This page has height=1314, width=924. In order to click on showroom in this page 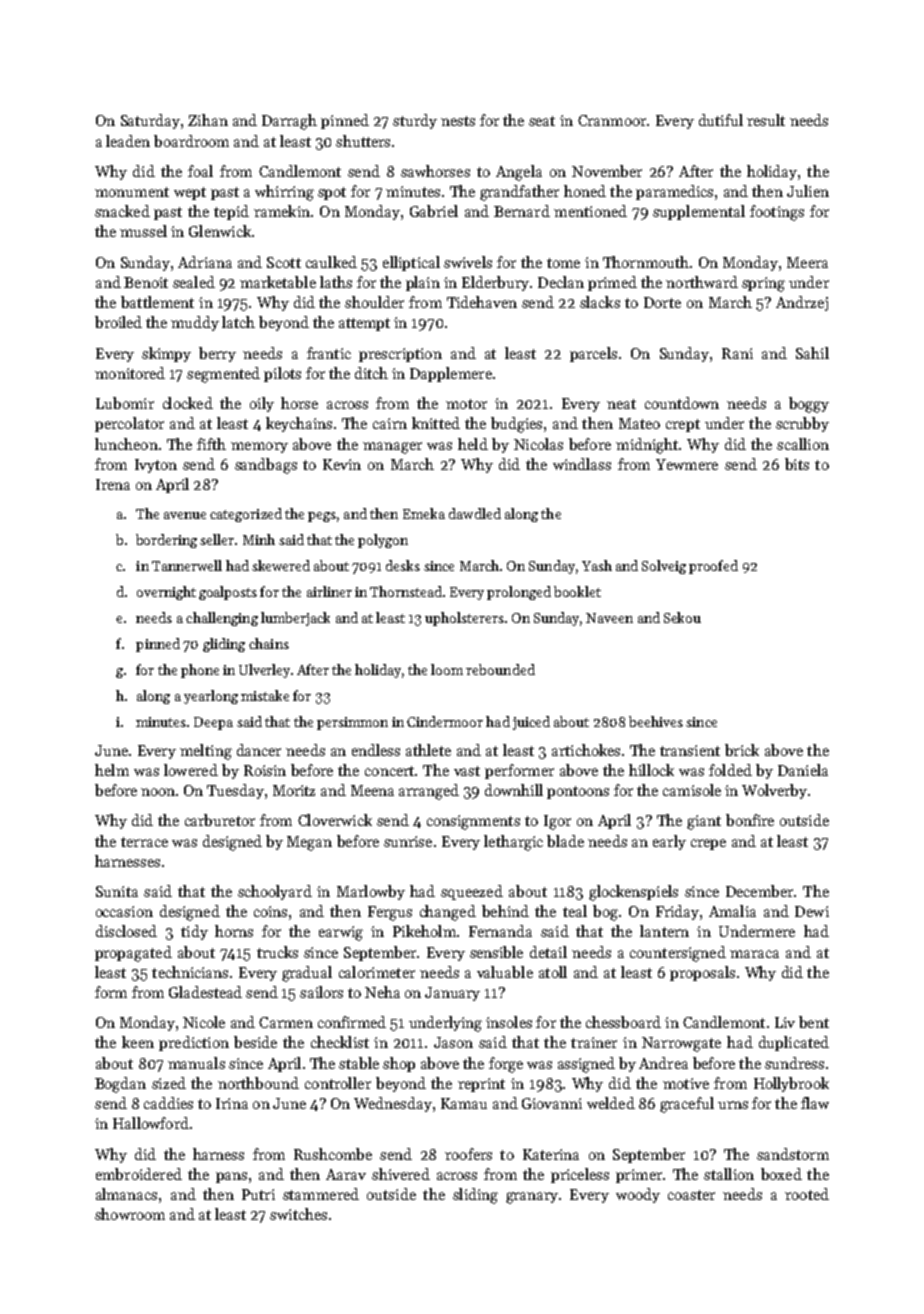, I will do `click(130, 1214)`.
